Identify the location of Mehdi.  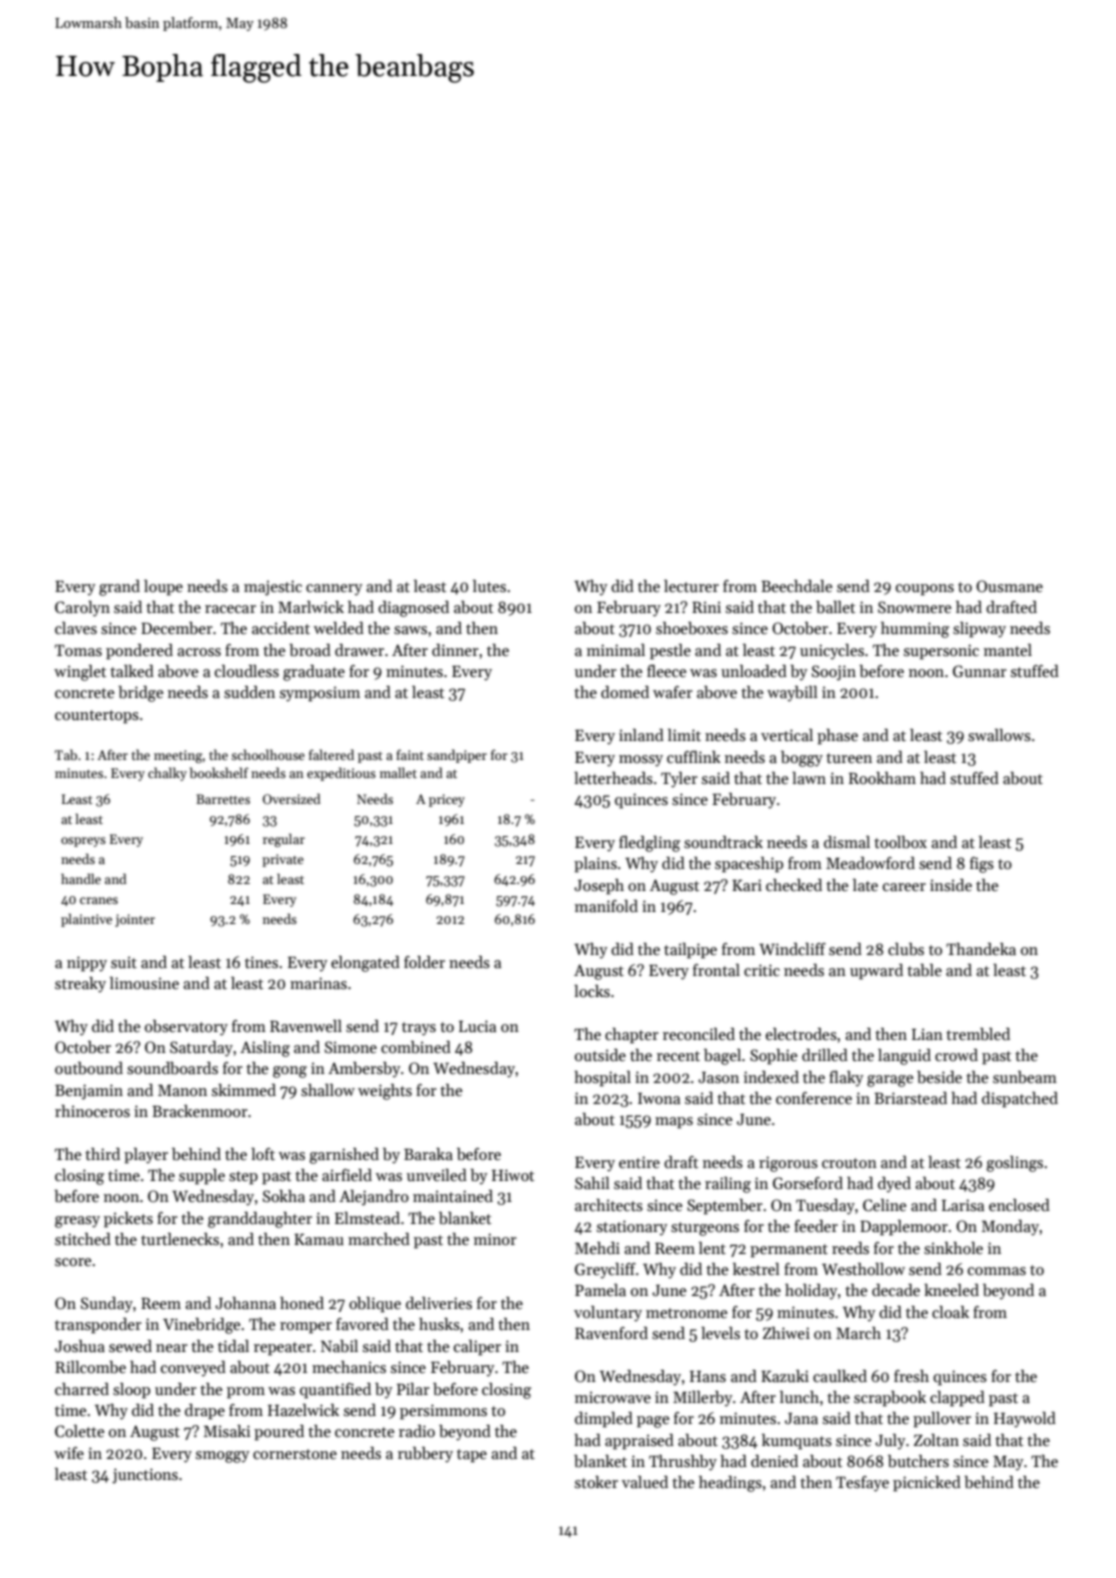
(597, 1248).
